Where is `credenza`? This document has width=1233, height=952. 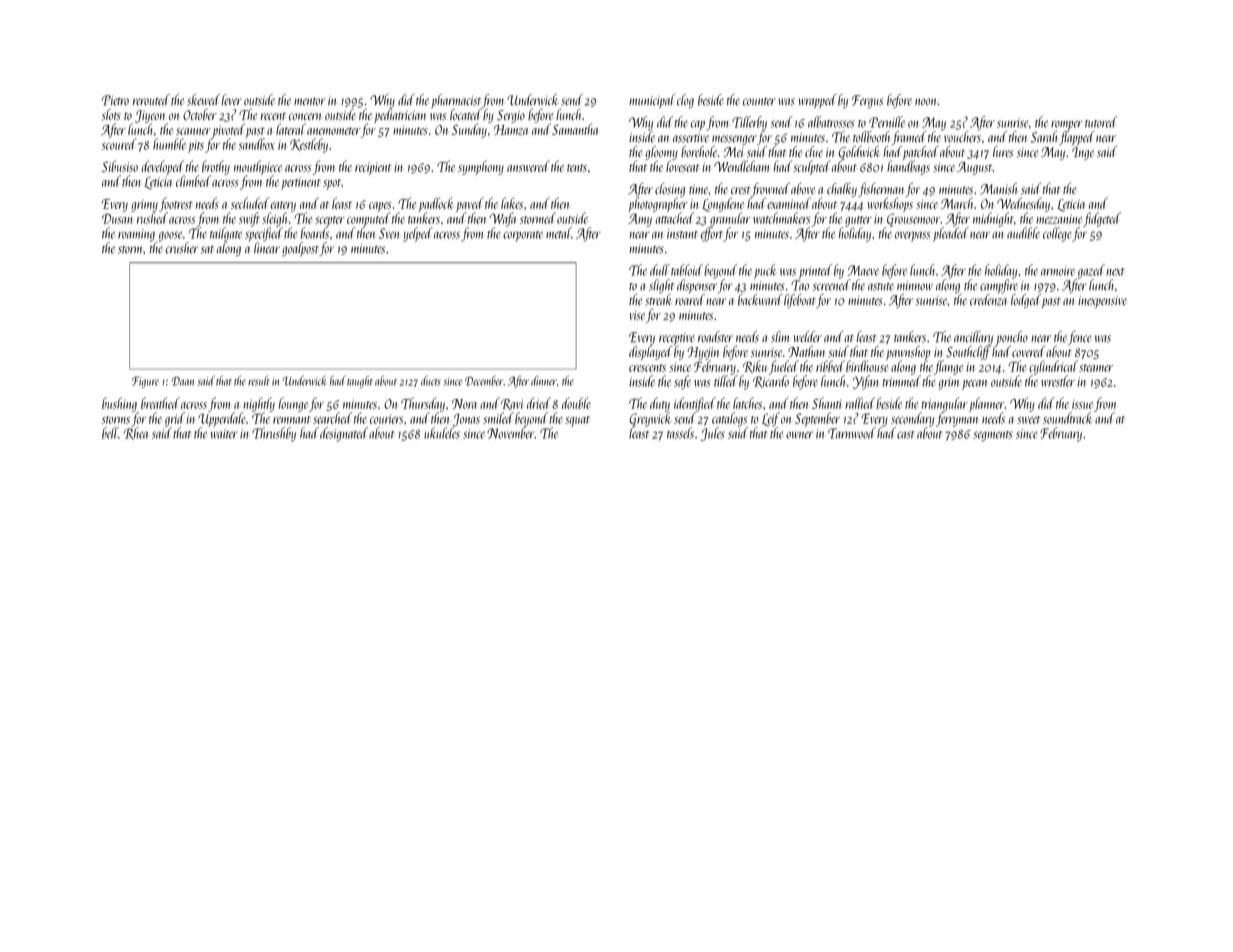 credenza is located at coordinates (988, 300).
